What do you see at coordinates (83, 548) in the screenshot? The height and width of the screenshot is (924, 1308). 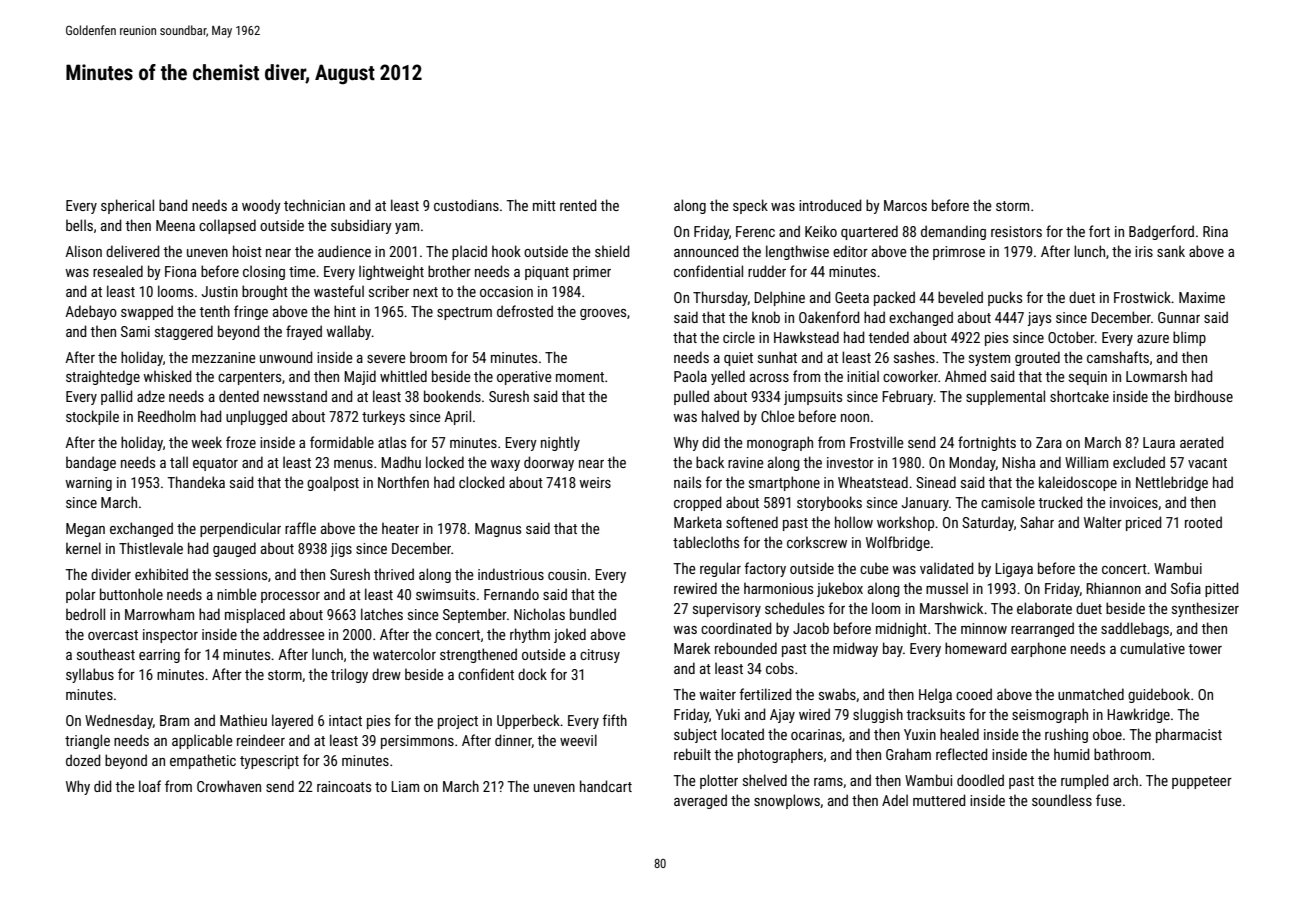 I see `kernel` at bounding box center [83, 548].
